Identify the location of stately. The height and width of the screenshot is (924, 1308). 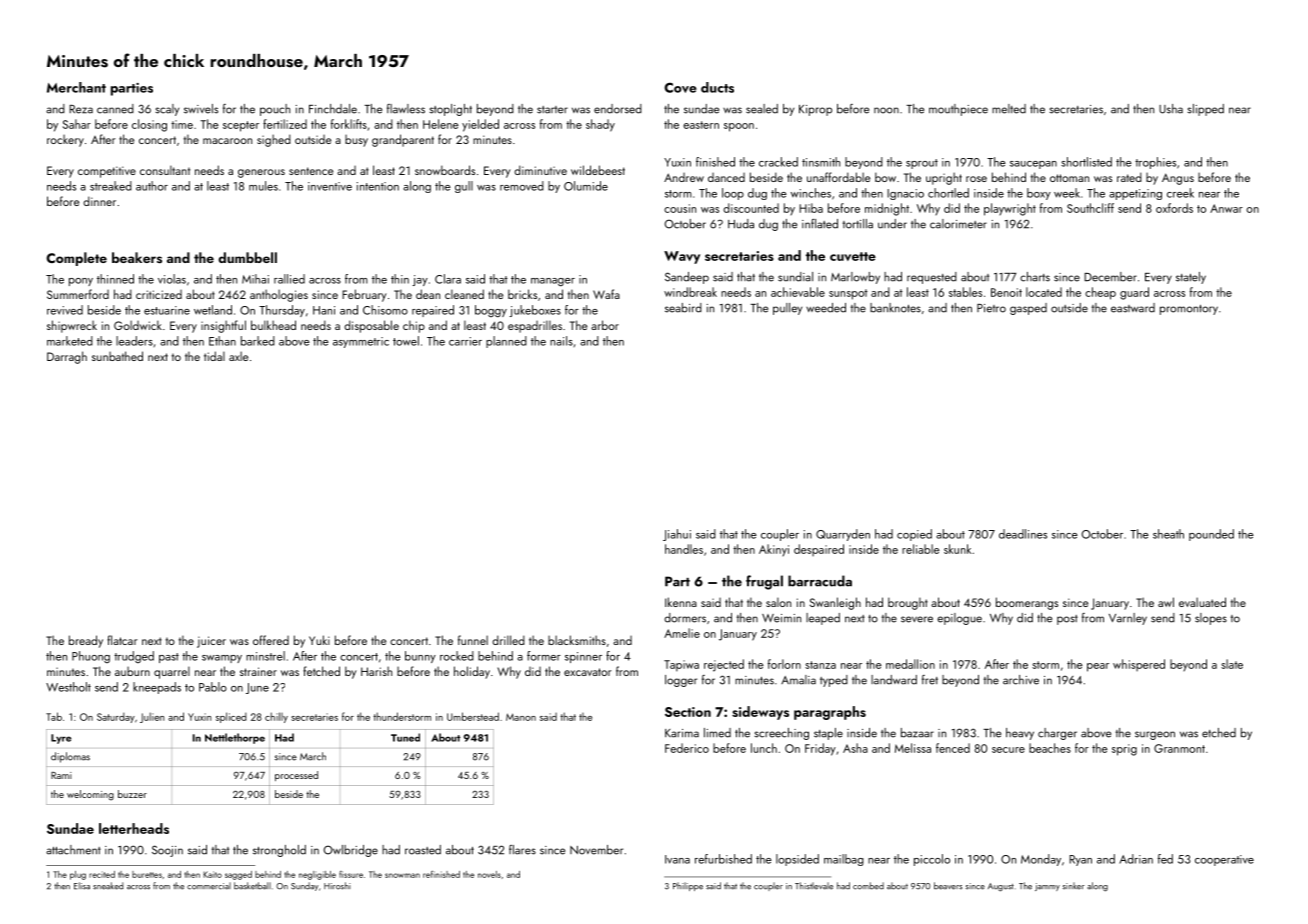
(1191, 278).
